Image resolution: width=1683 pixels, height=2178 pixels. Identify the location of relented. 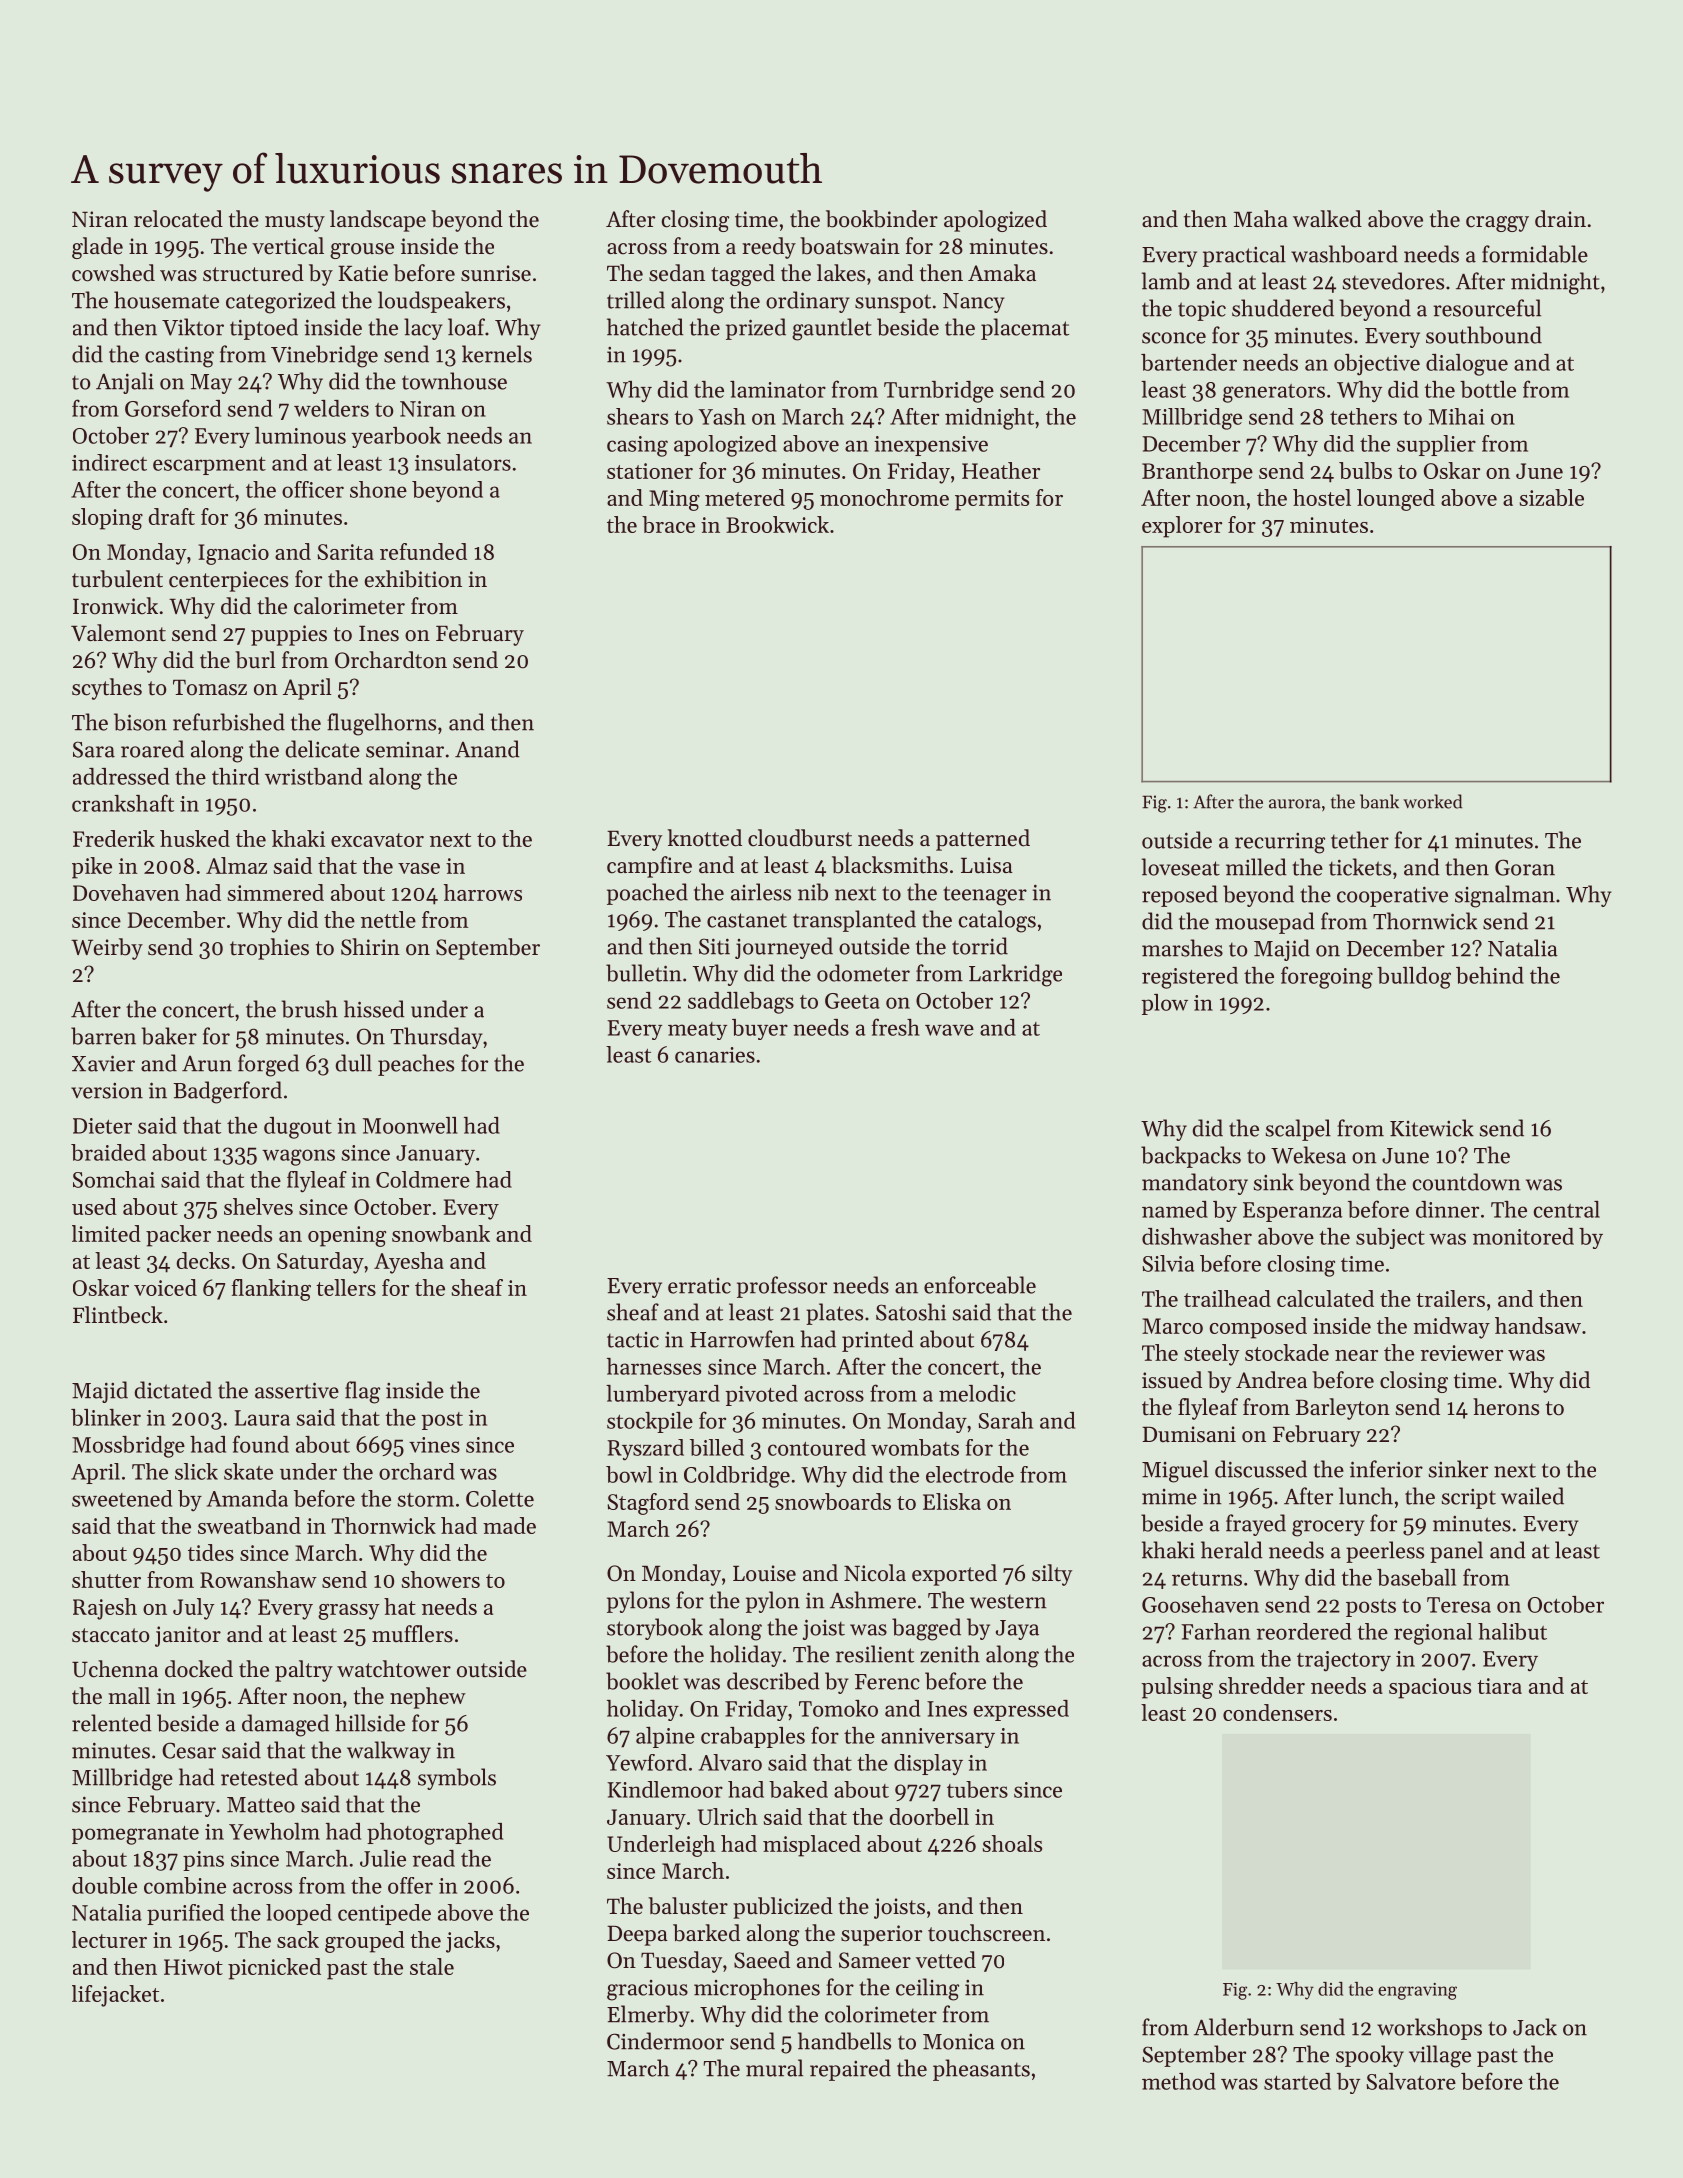
(112, 1723).
